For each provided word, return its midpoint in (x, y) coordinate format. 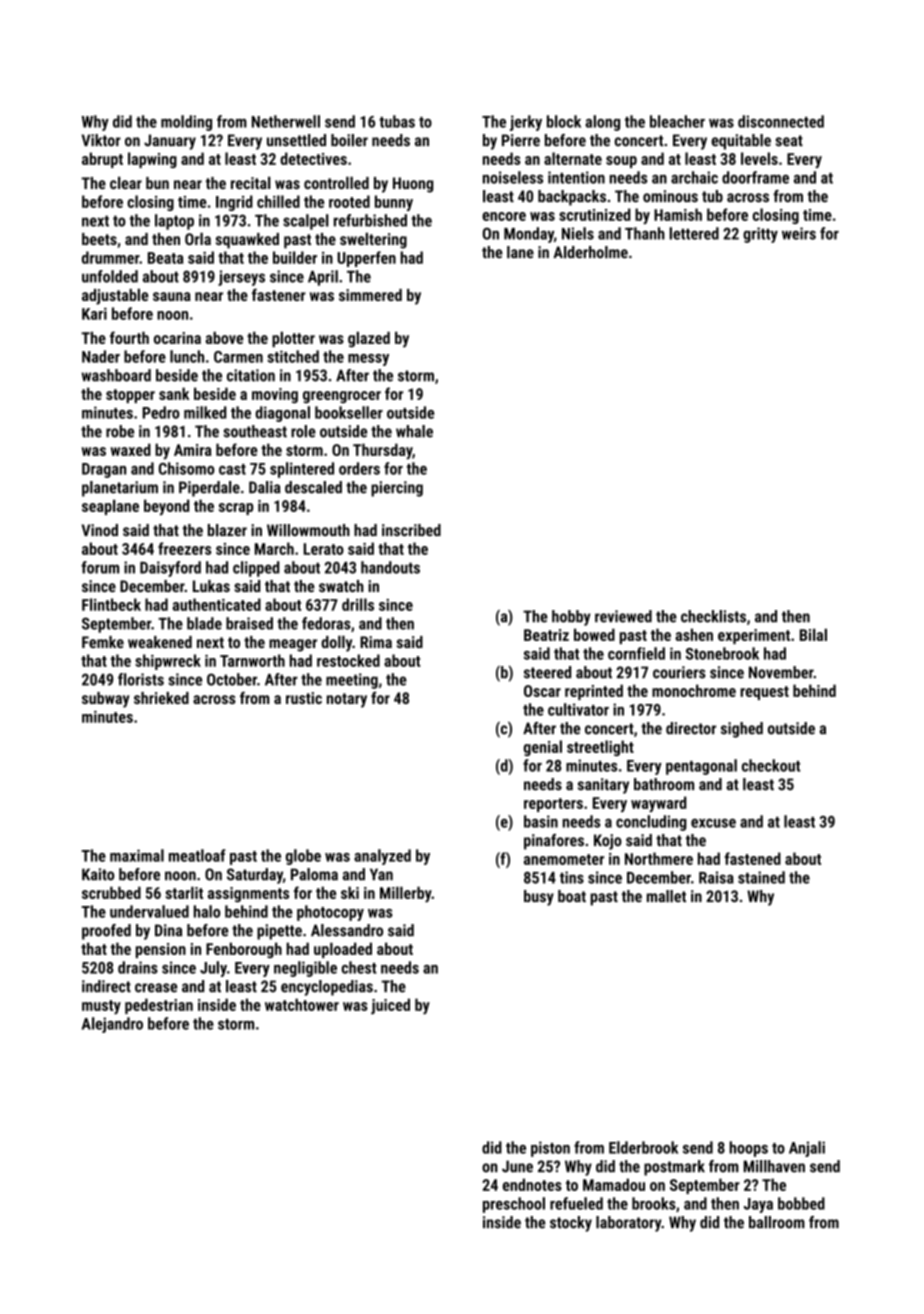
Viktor (101, 140)
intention (576, 177)
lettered (694, 233)
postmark (674, 1168)
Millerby (406, 894)
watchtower (302, 1004)
